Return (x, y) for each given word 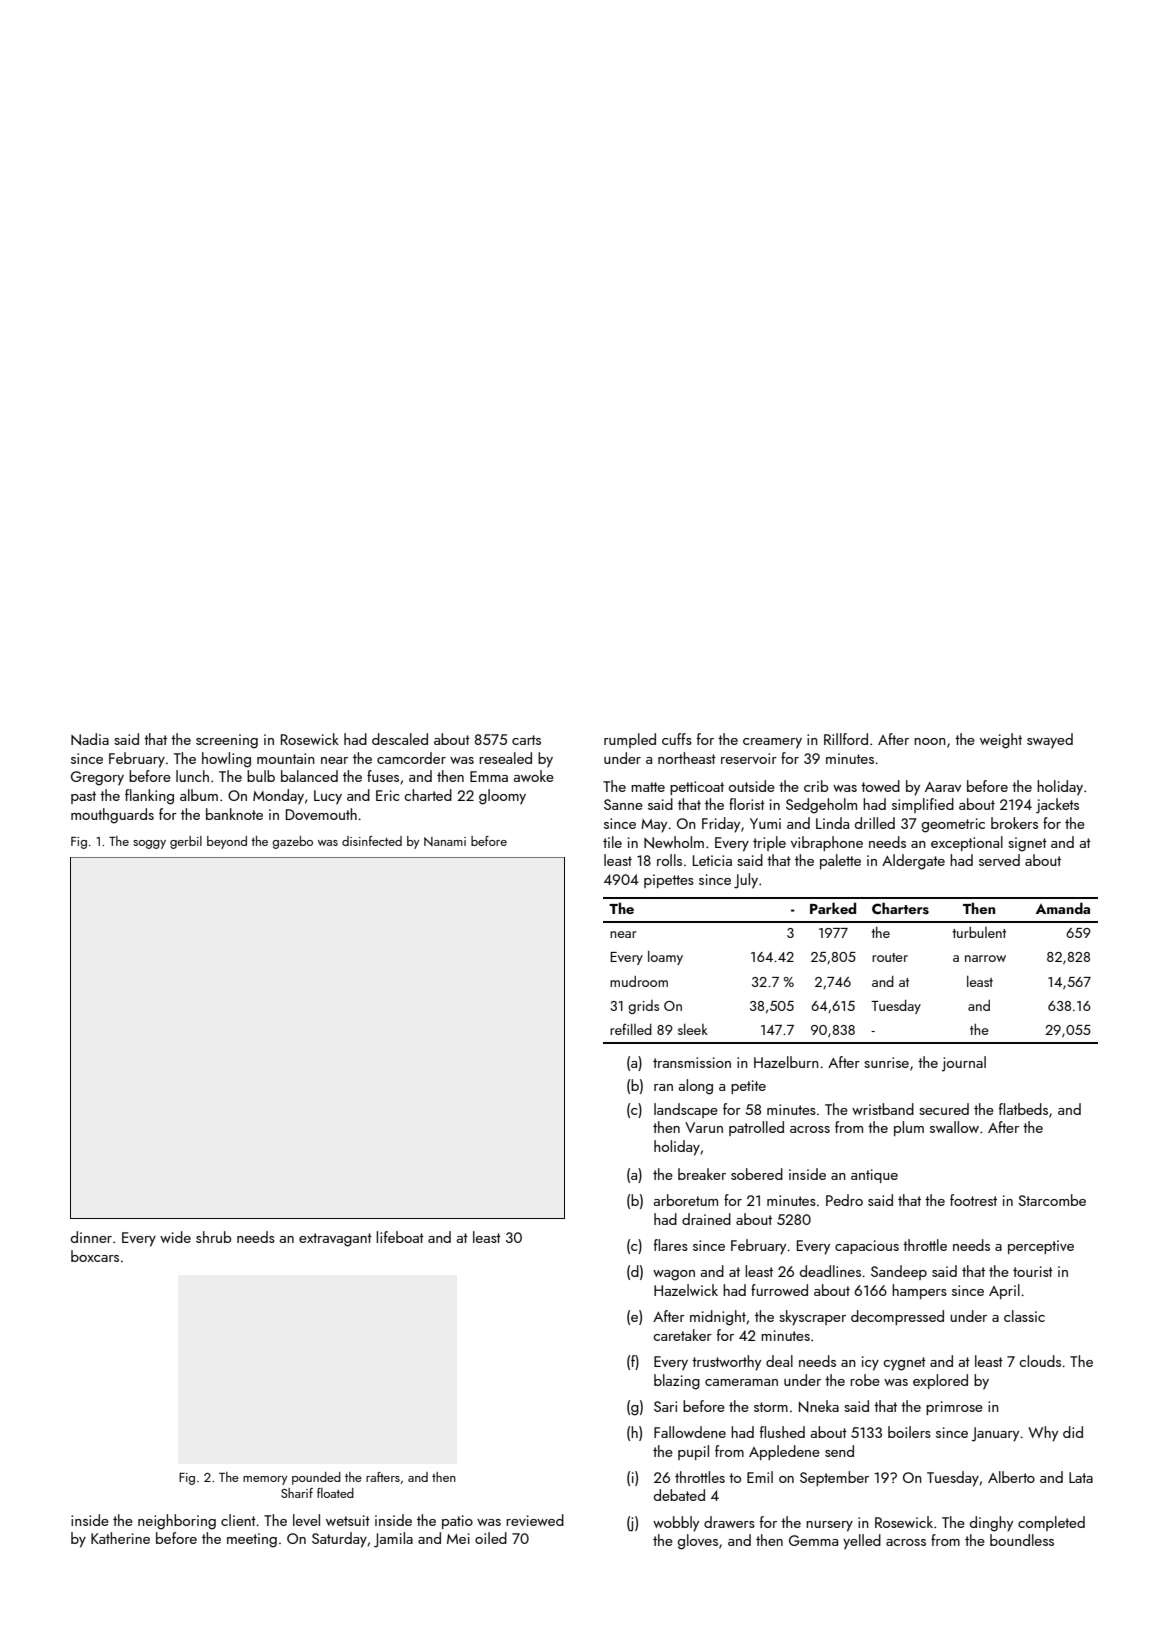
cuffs (677, 739)
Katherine (120, 1538)
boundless (1022, 1540)
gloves (698, 1542)
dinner (91, 1237)
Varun (704, 1127)
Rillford (846, 739)
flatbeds (1023, 1109)
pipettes (669, 881)
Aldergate (913, 862)
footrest (973, 1200)
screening (227, 741)
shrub (213, 1237)
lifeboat (400, 1237)
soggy (149, 844)
